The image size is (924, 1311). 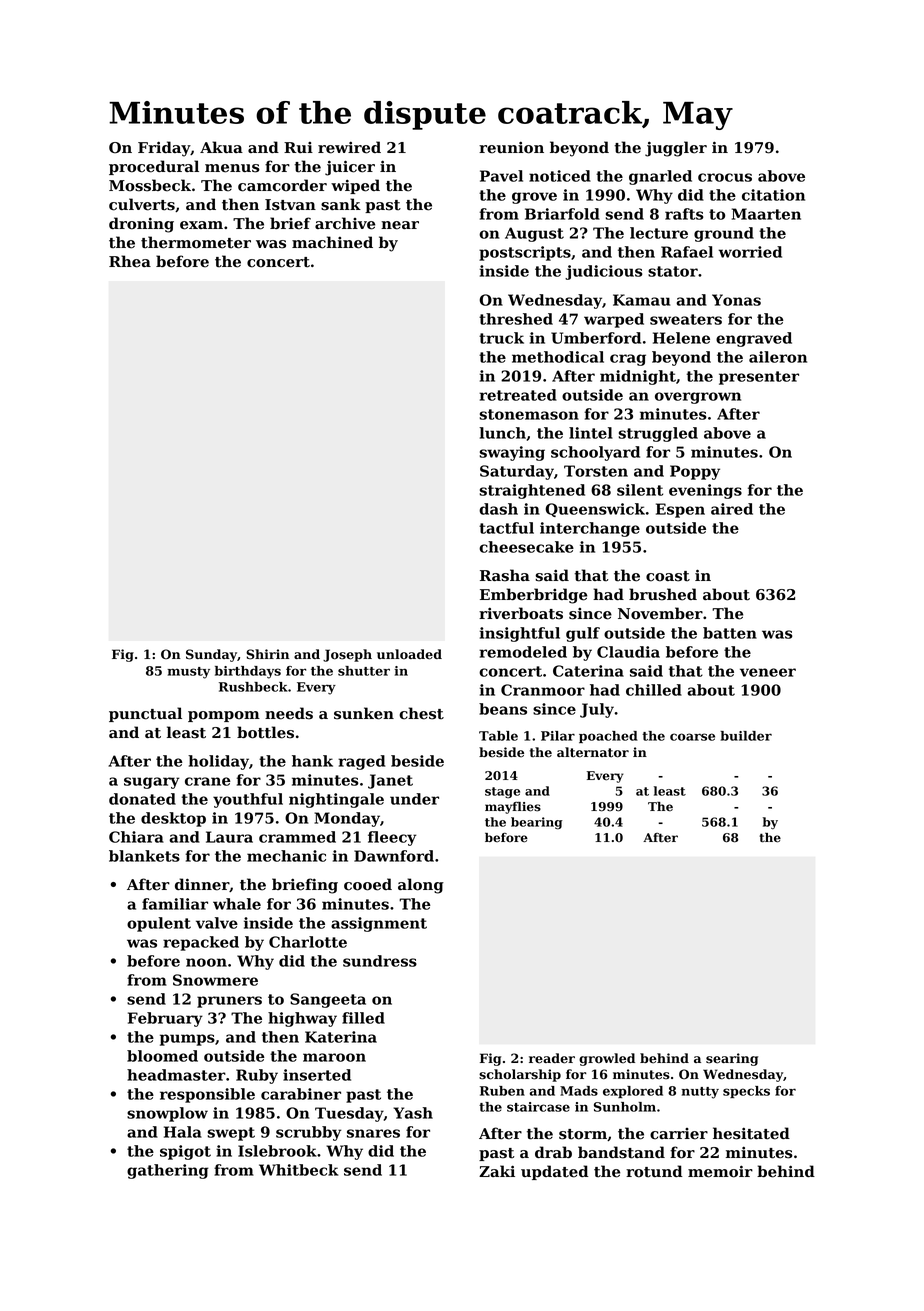 I want to click on memoir, so click(x=720, y=1171).
